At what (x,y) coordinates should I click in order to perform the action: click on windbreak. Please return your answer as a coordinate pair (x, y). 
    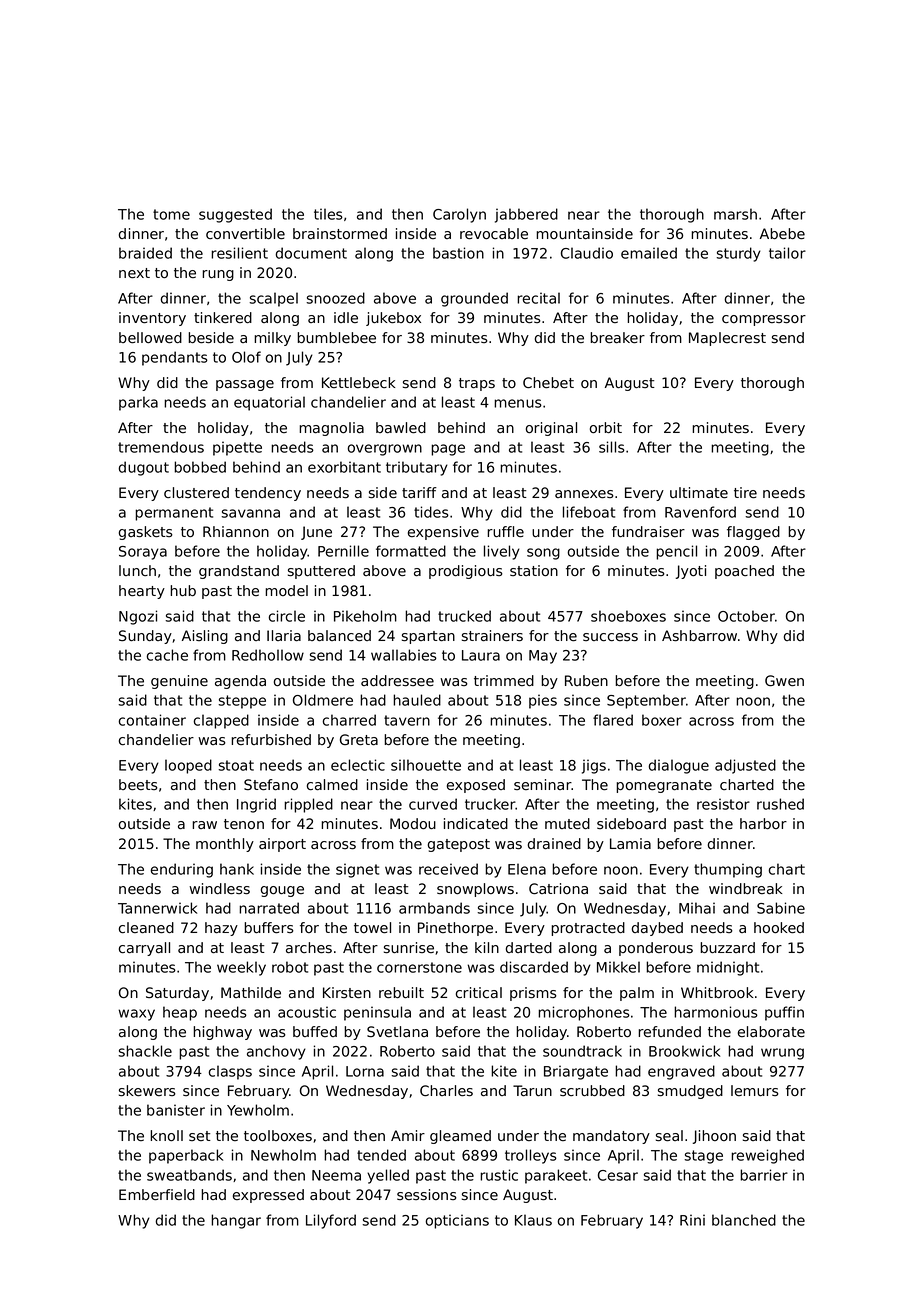
    Looking at the image, I should click on (745, 889).
